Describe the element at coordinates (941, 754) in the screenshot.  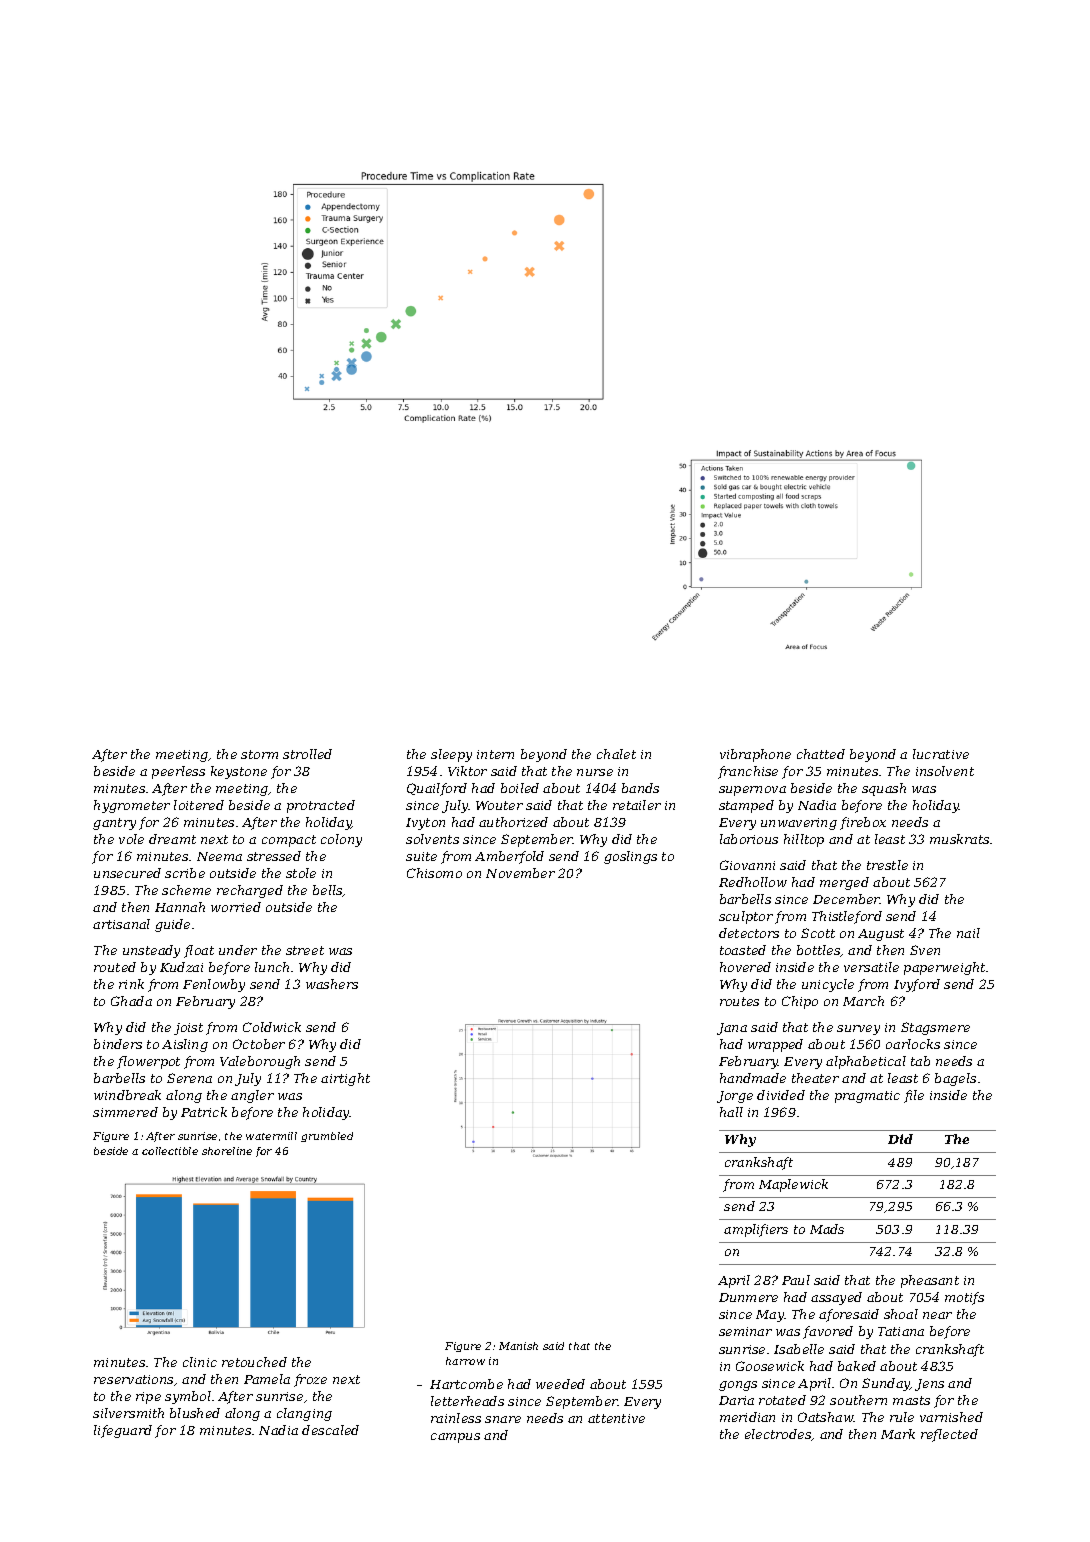
I see `lucrative` at that location.
